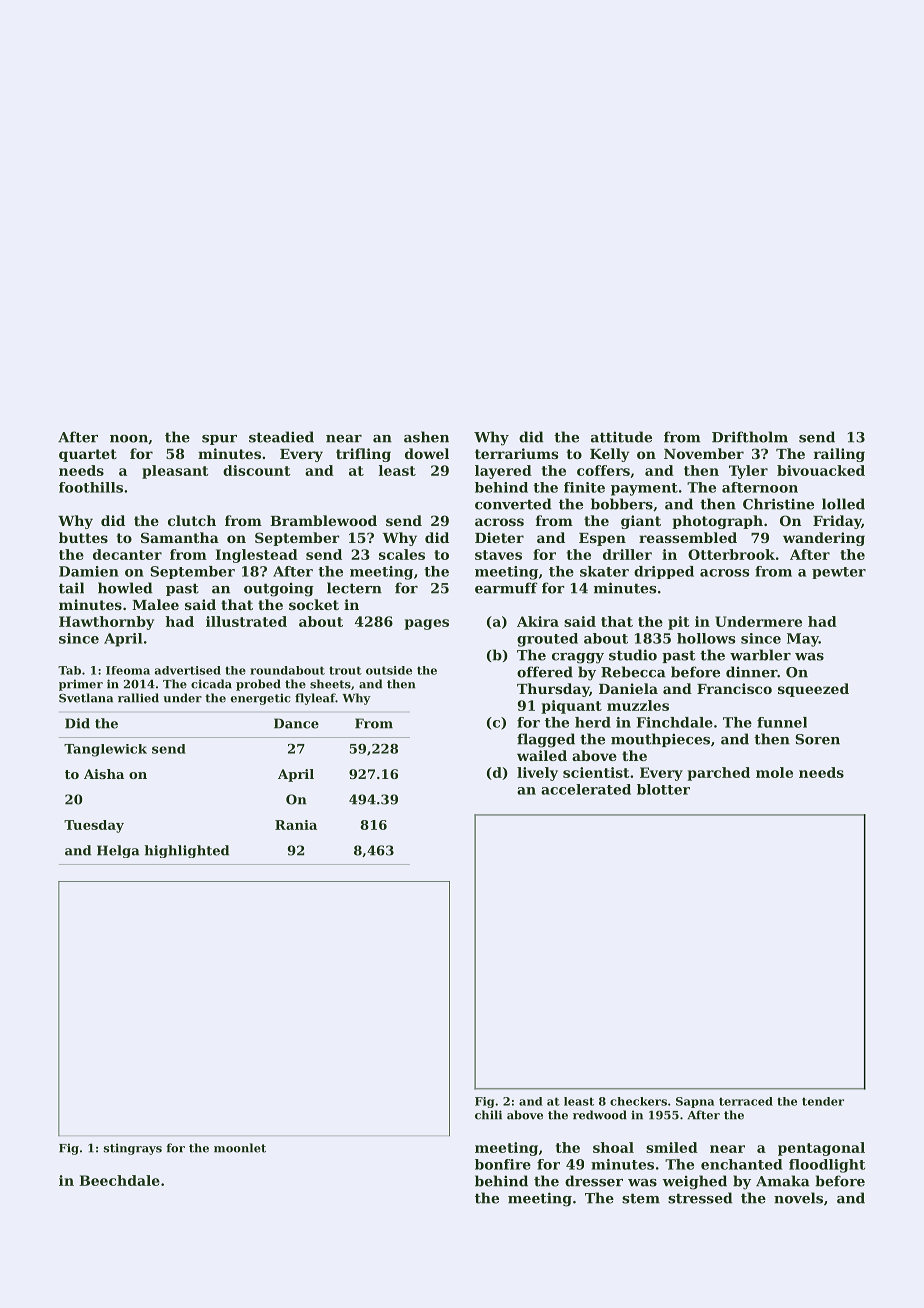 The width and height of the image is (924, 1308). What do you see at coordinates (774, 772) in the image?
I see `mole` at bounding box center [774, 772].
